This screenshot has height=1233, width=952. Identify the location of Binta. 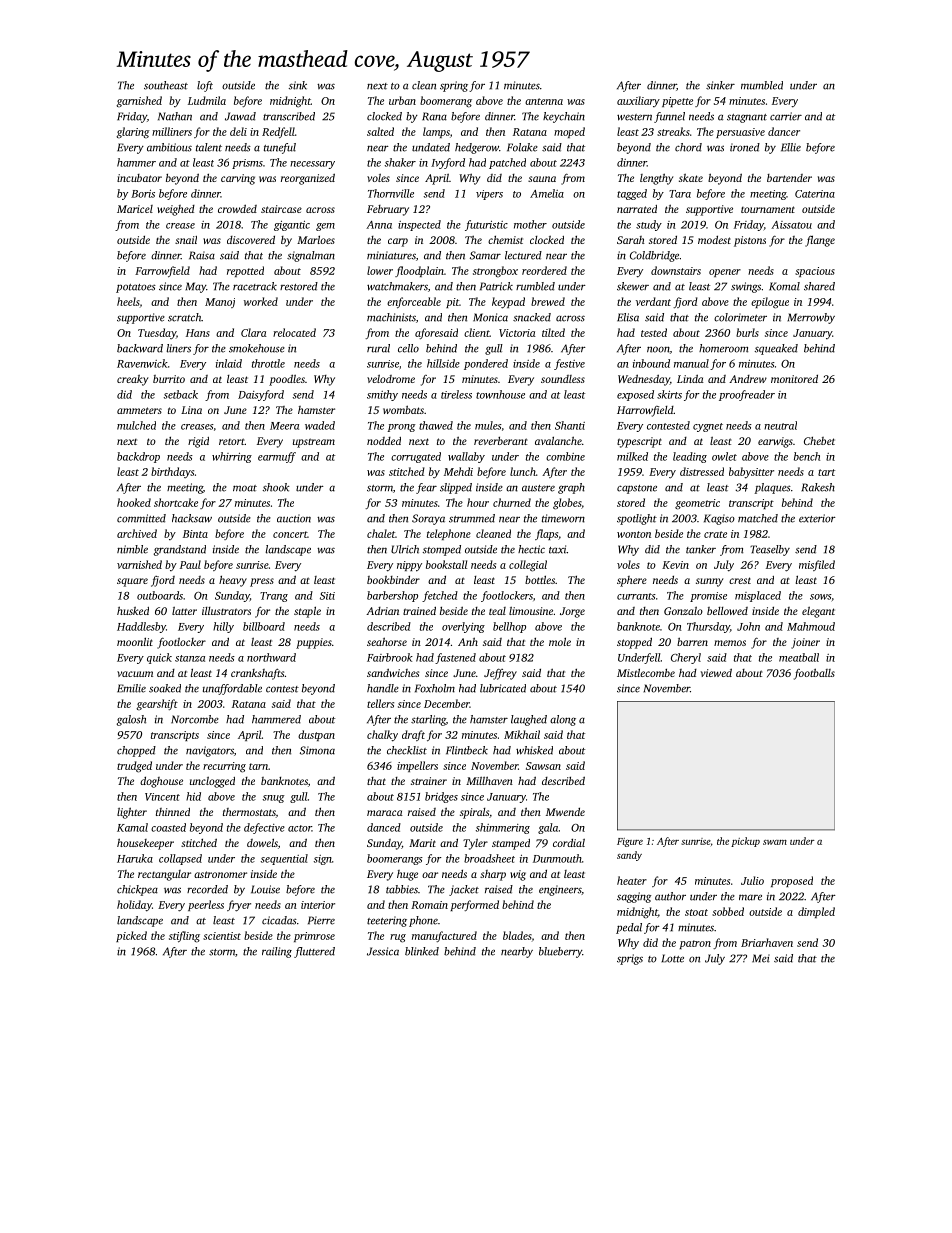
(195, 534).
